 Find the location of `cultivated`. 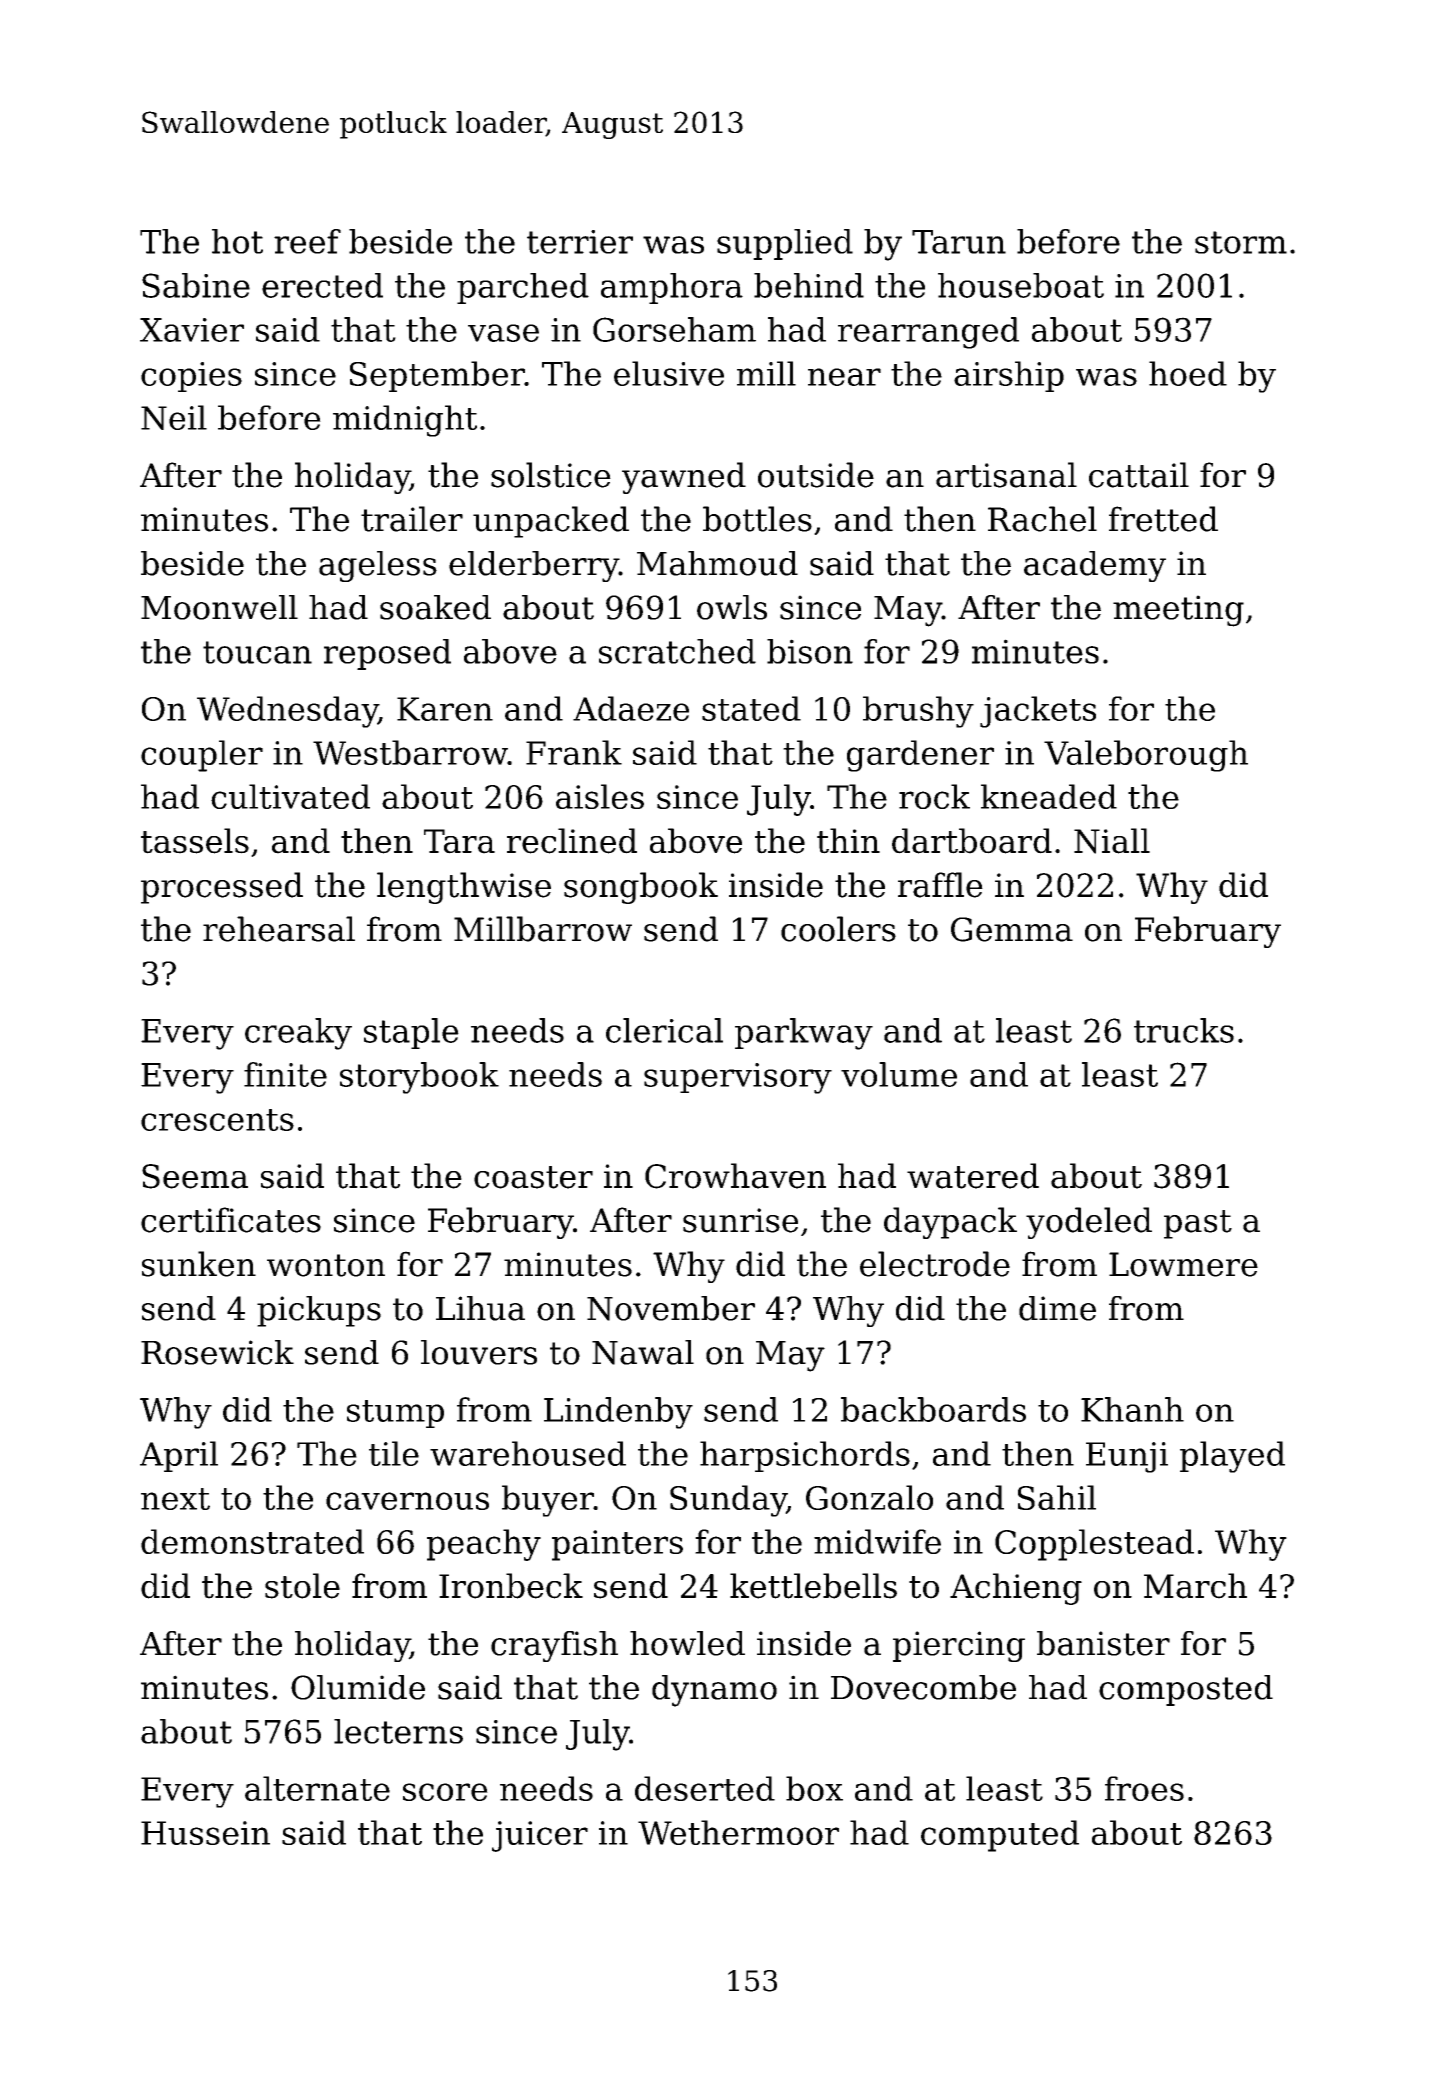

cultivated is located at coordinates (290, 796).
